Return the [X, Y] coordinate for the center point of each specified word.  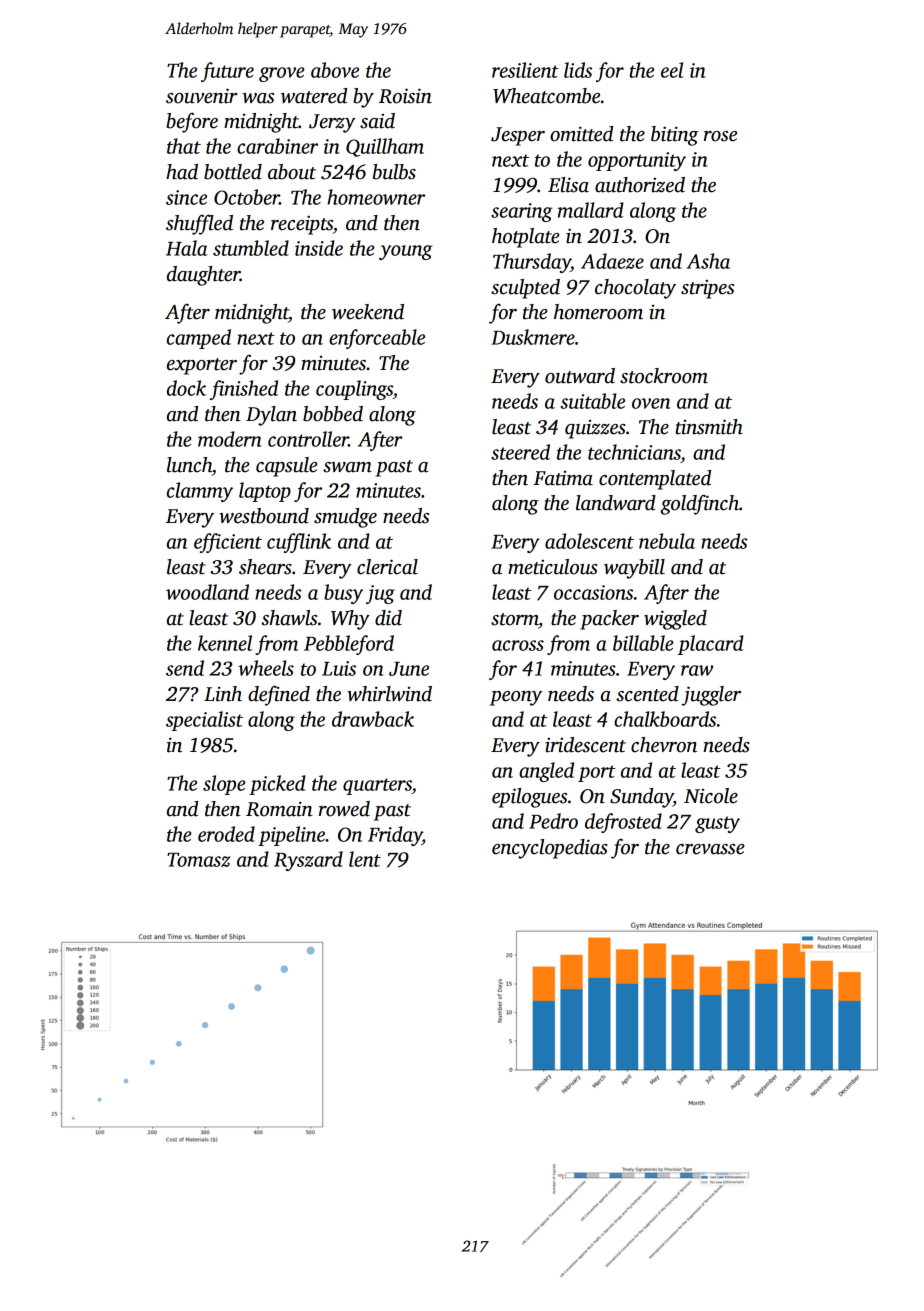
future [227, 72]
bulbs [394, 172]
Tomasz [198, 860]
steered [520, 452]
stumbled [251, 248]
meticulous [553, 567]
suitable [593, 401]
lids [578, 70]
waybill [634, 569]
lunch [189, 465]
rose [720, 136]
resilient [525, 70]
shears [265, 567]
